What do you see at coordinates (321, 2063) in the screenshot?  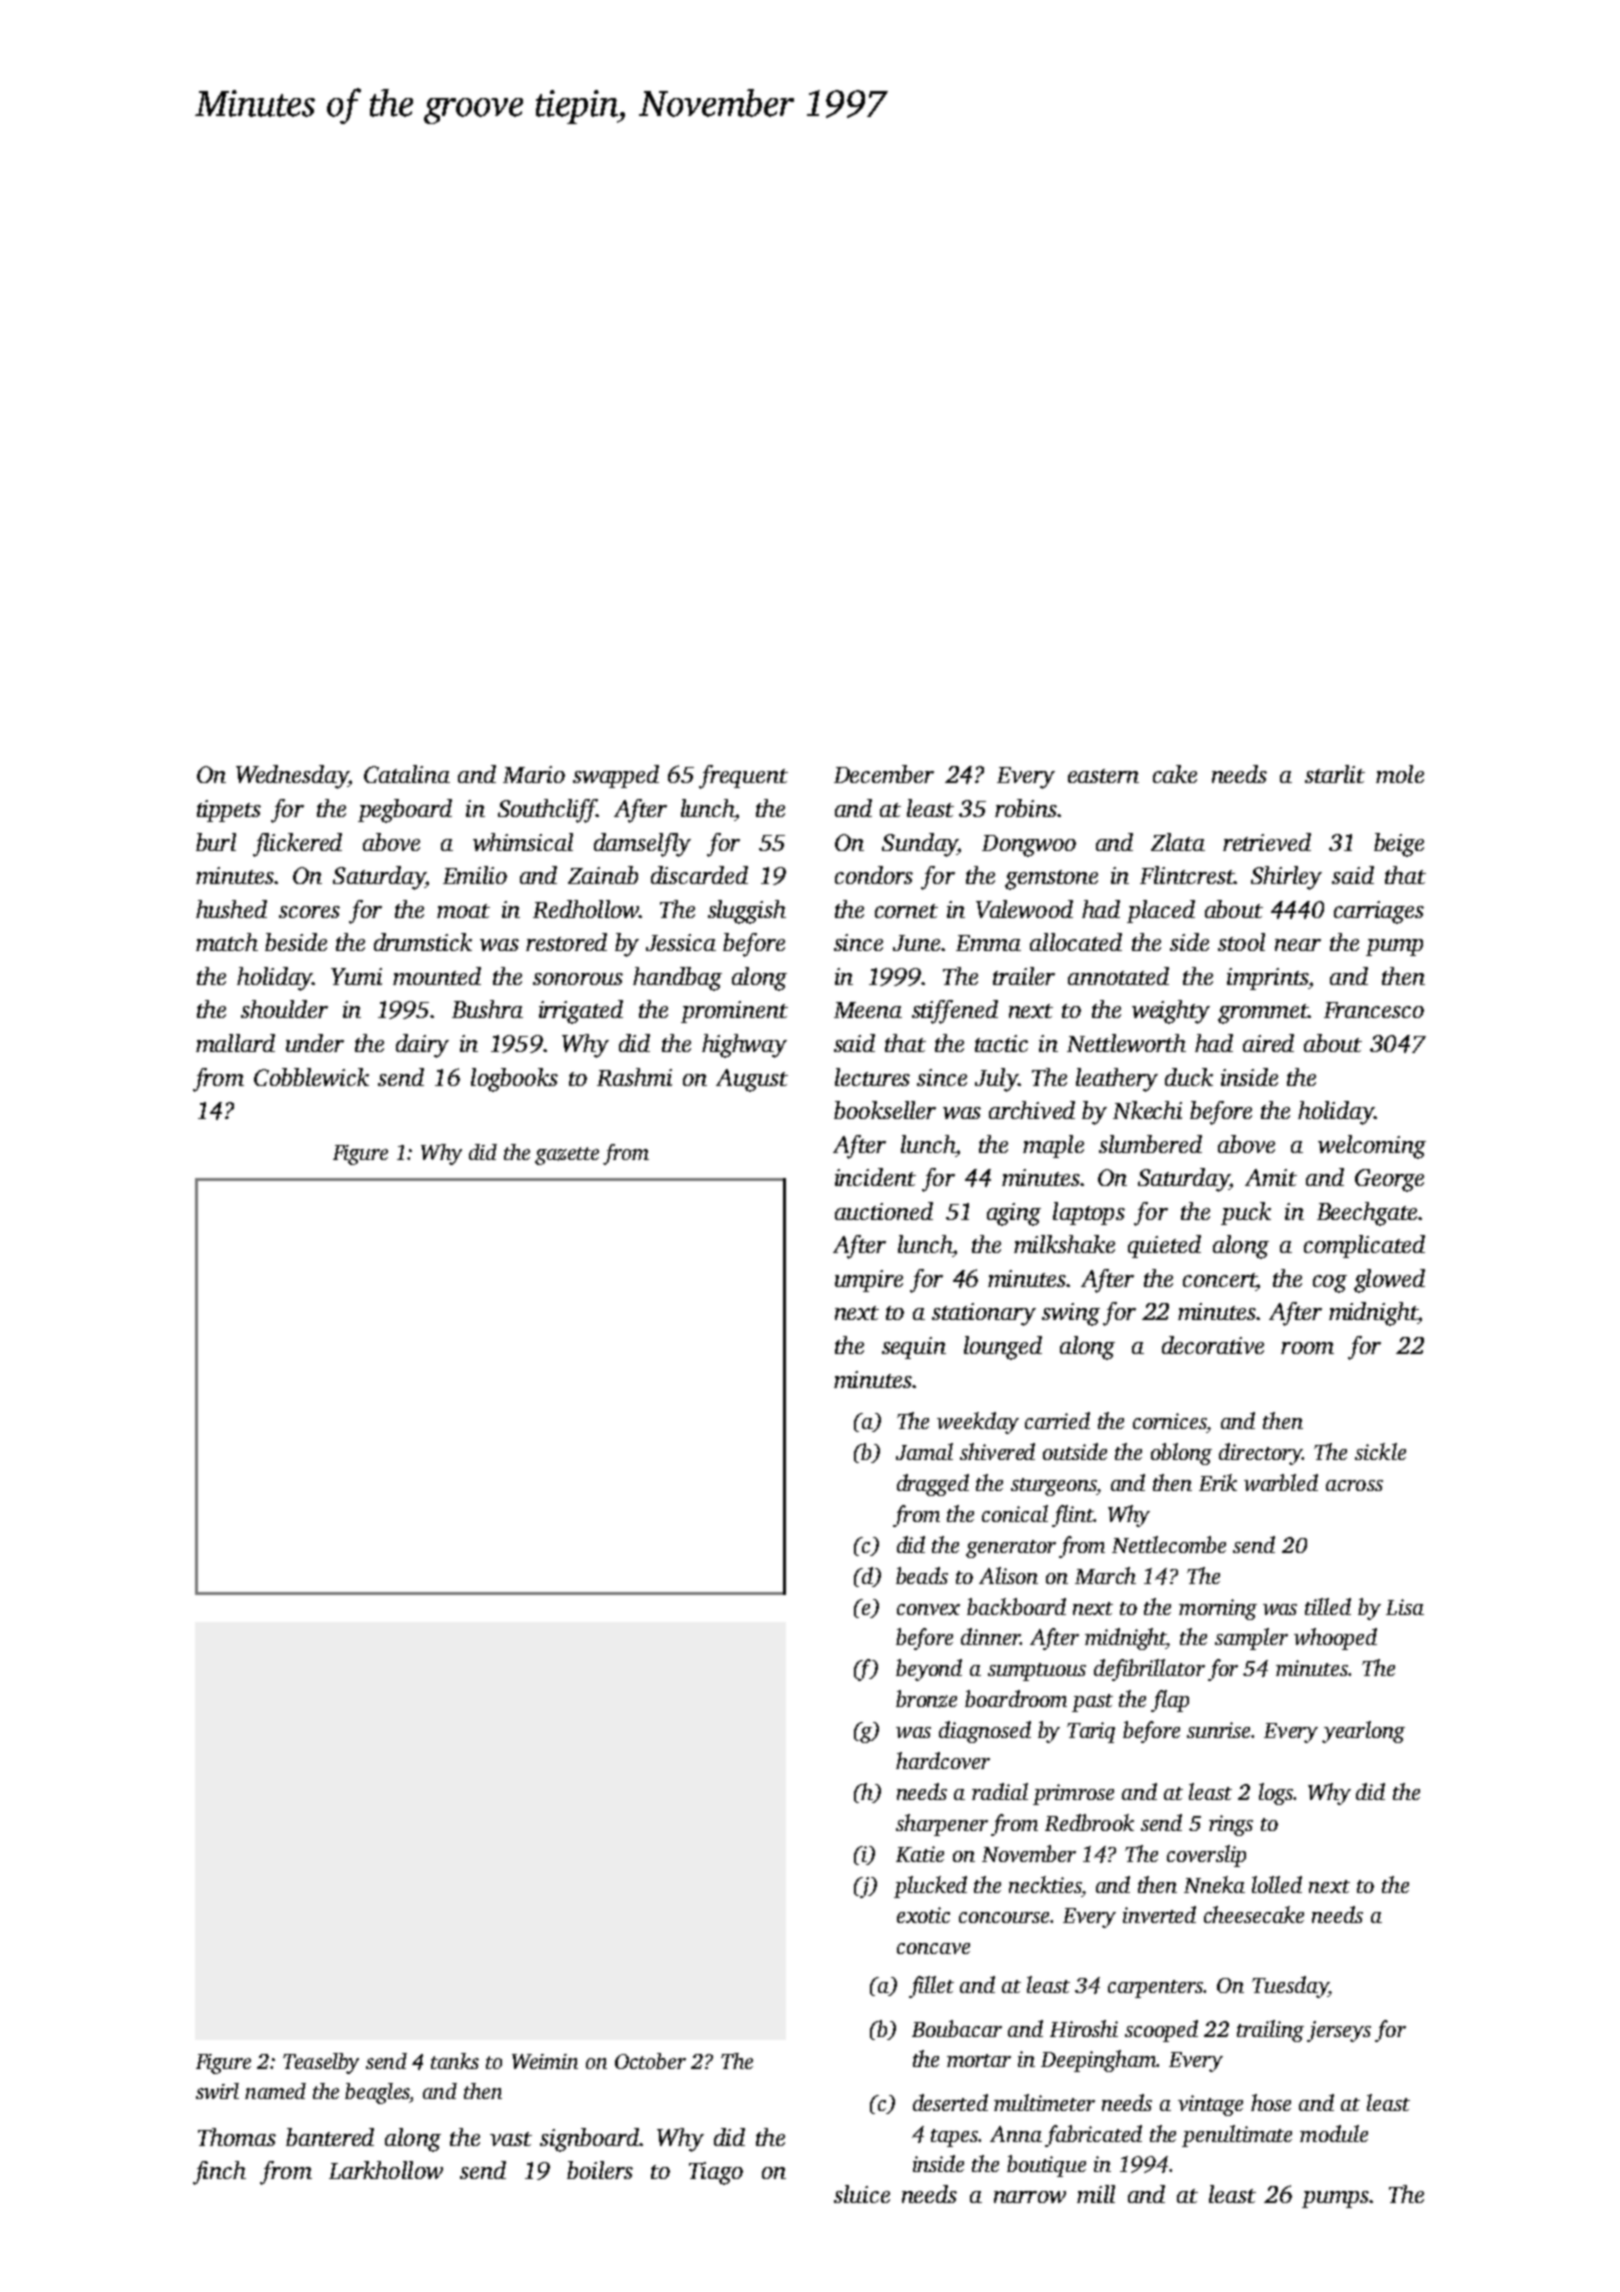 I see `Teaselby` at bounding box center [321, 2063].
